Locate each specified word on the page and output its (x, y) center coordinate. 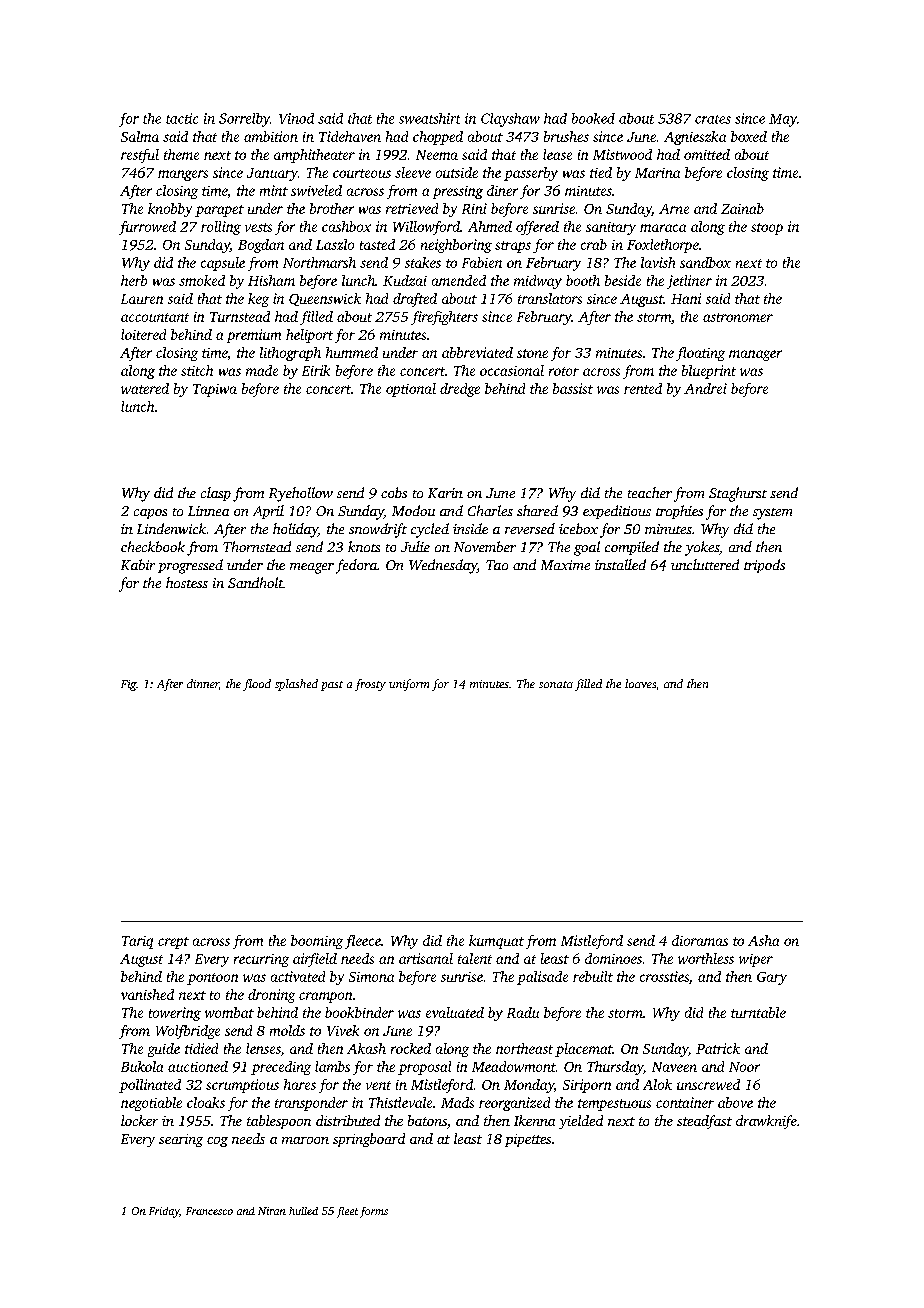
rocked (411, 1048)
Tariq (137, 942)
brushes (566, 136)
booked (593, 118)
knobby (170, 210)
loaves (640, 683)
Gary (772, 978)
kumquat (496, 942)
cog (217, 1142)
